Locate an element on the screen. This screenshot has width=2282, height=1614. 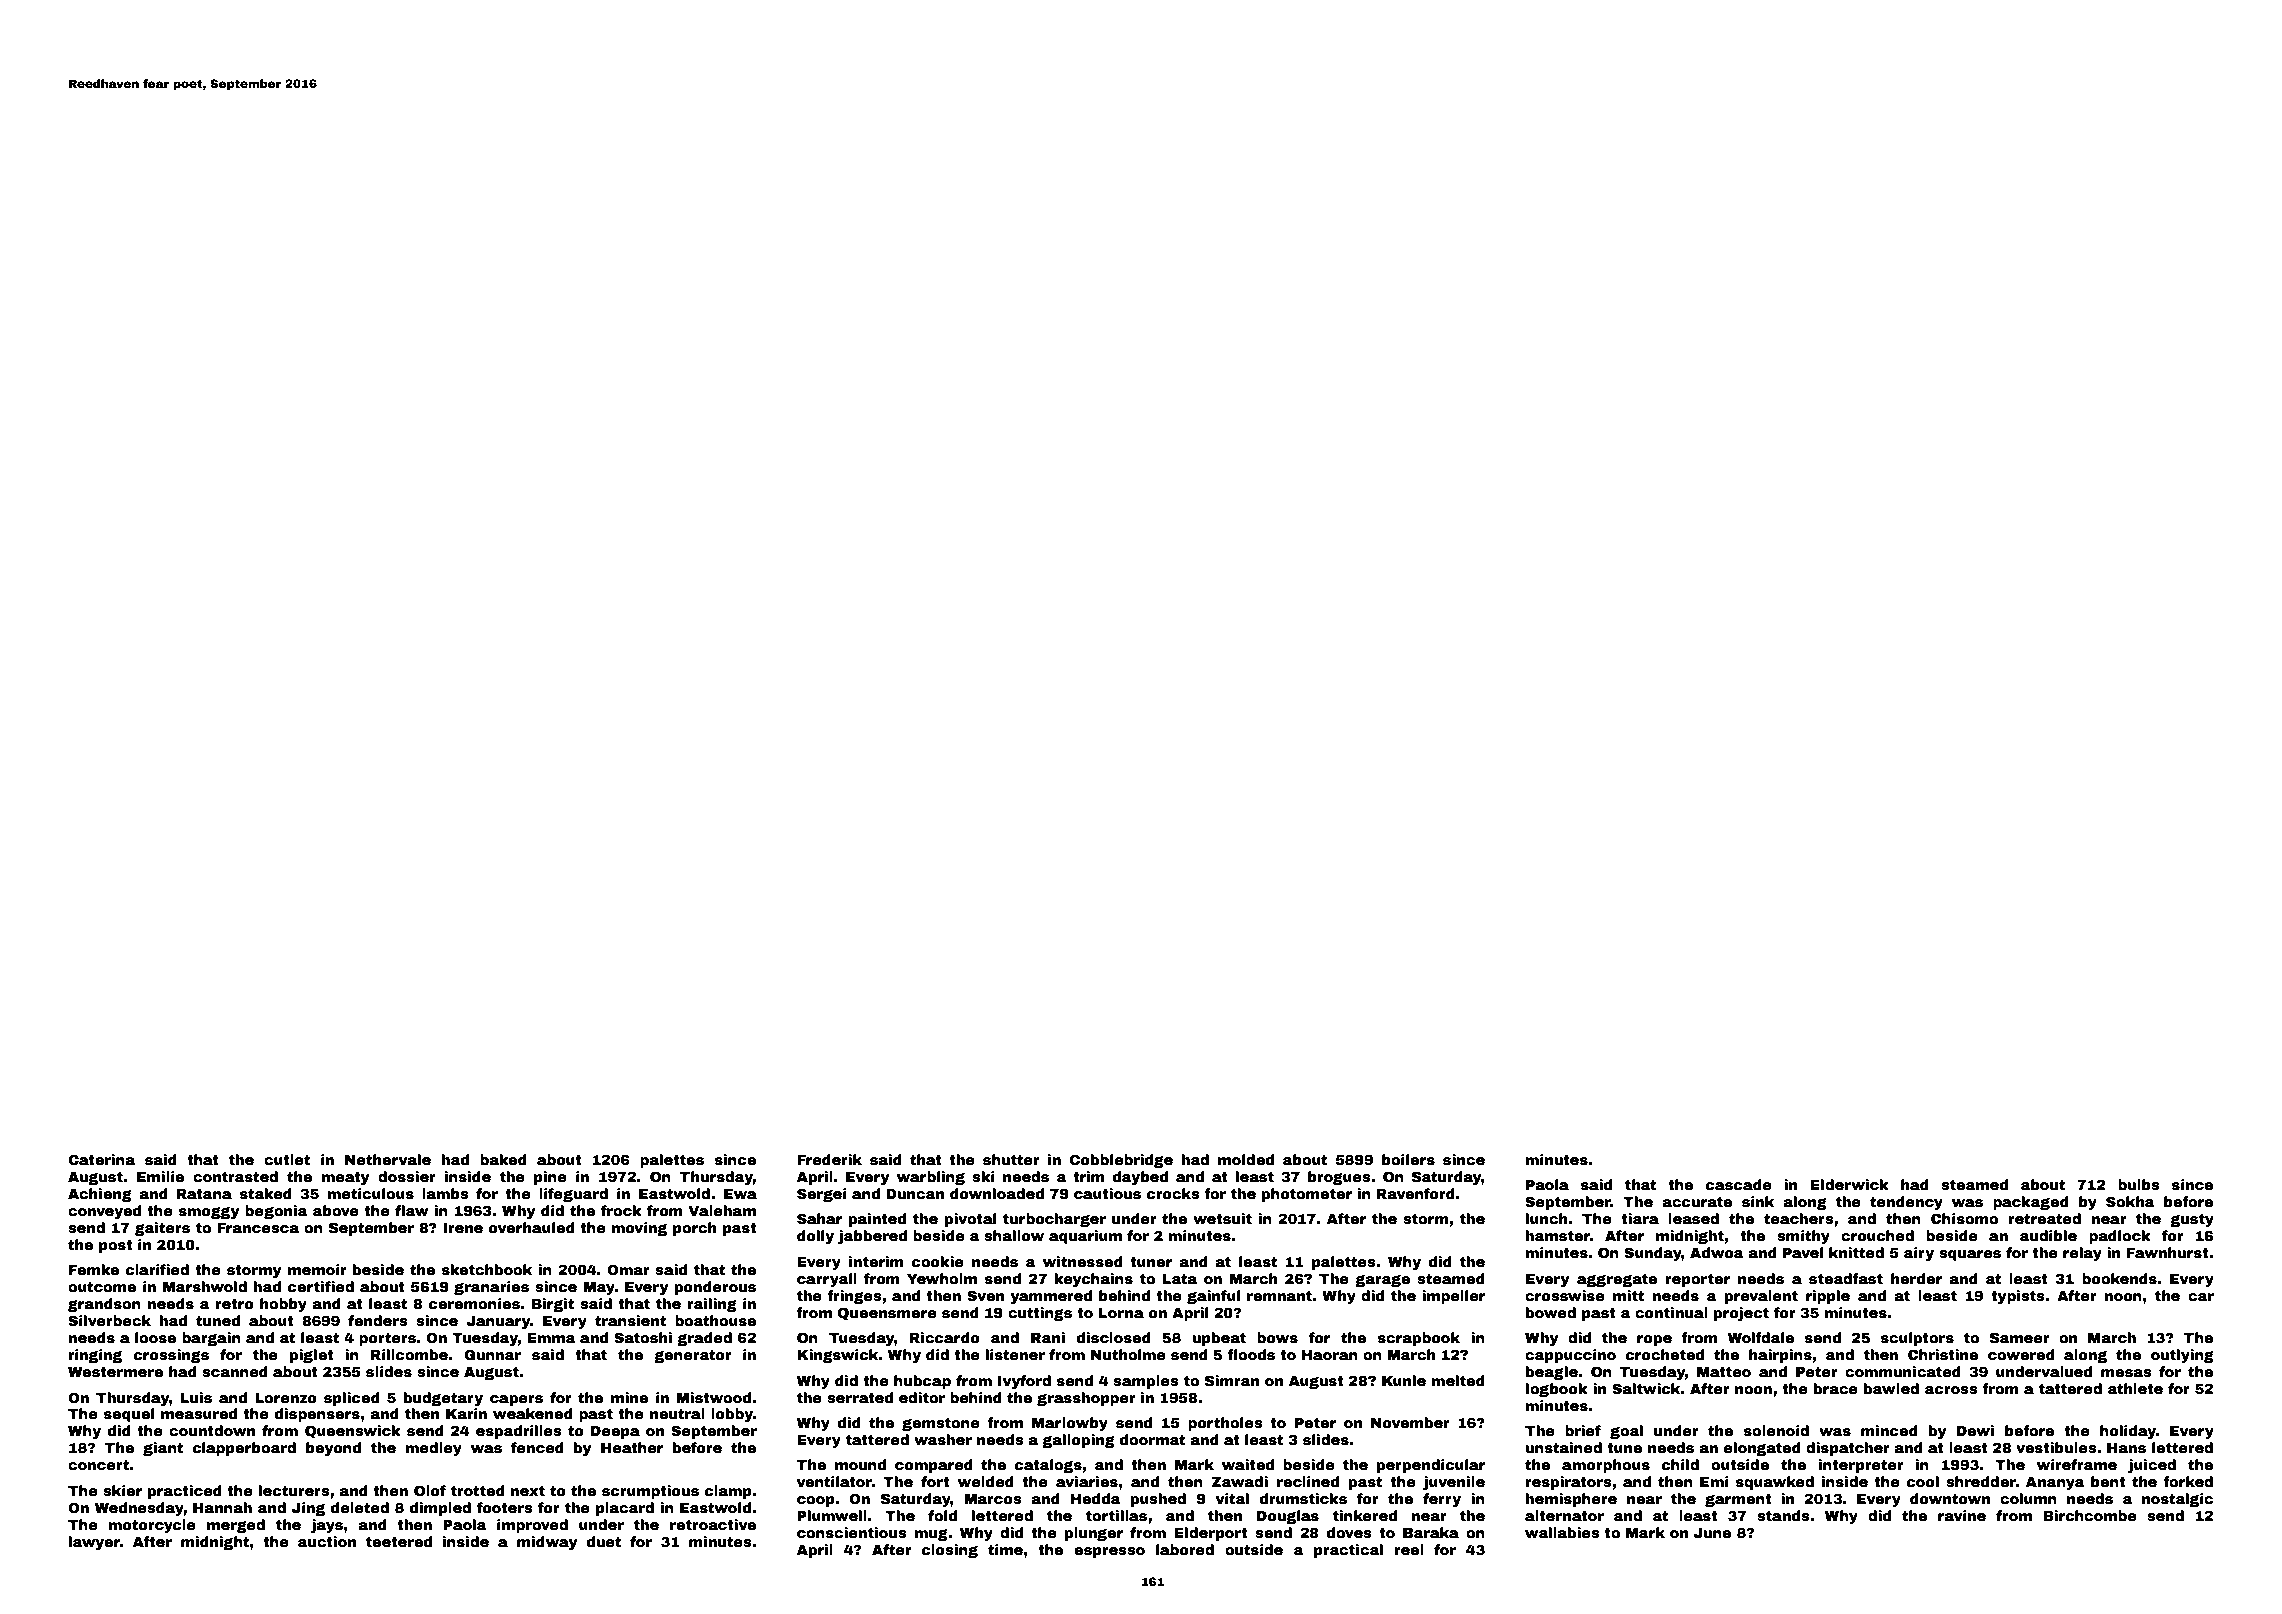
closing is located at coordinates (950, 1551).
